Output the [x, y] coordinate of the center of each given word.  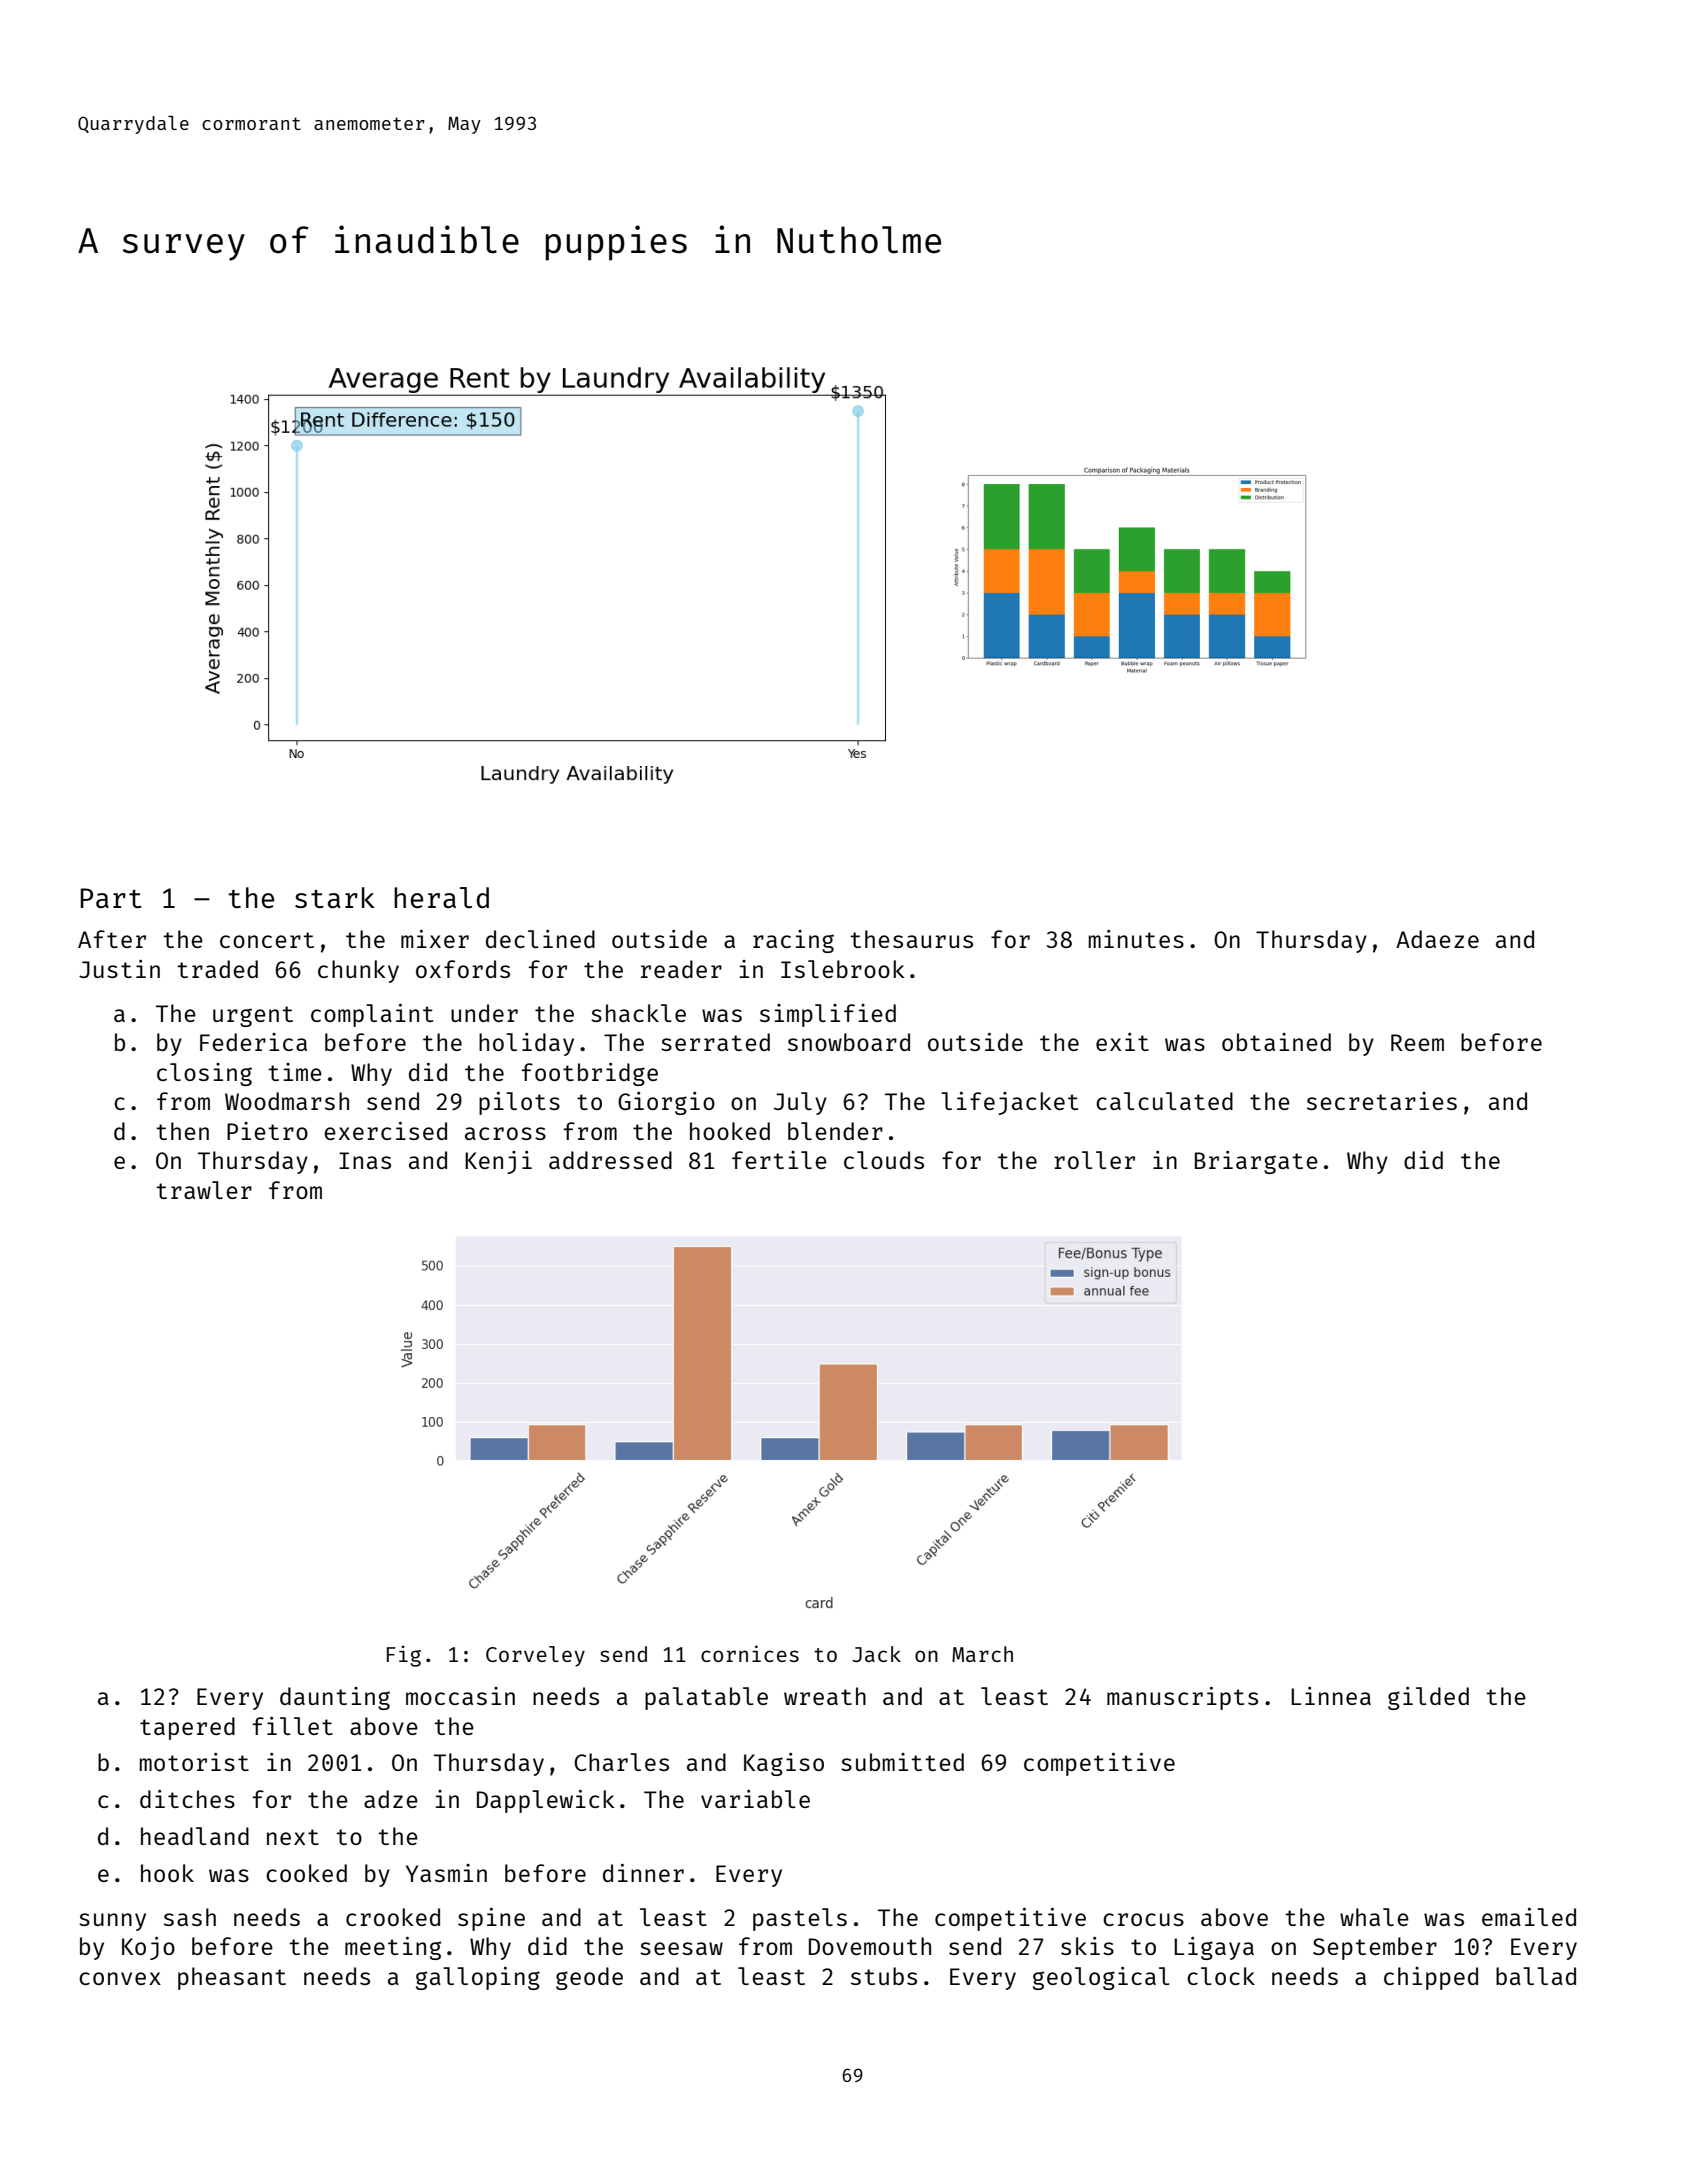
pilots [519, 1103]
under [484, 1013]
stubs [884, 1976]
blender [835, 1131]
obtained [1276, 1042]
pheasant [232, 1978]
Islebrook [843, 969]
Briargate [1256, 1162]
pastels [800, 1919]
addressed [610, 1160]
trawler [204, 1190]
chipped [1431, 1978]
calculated [1164, 1101]
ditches [187, 1799]
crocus [1143, 1919]
